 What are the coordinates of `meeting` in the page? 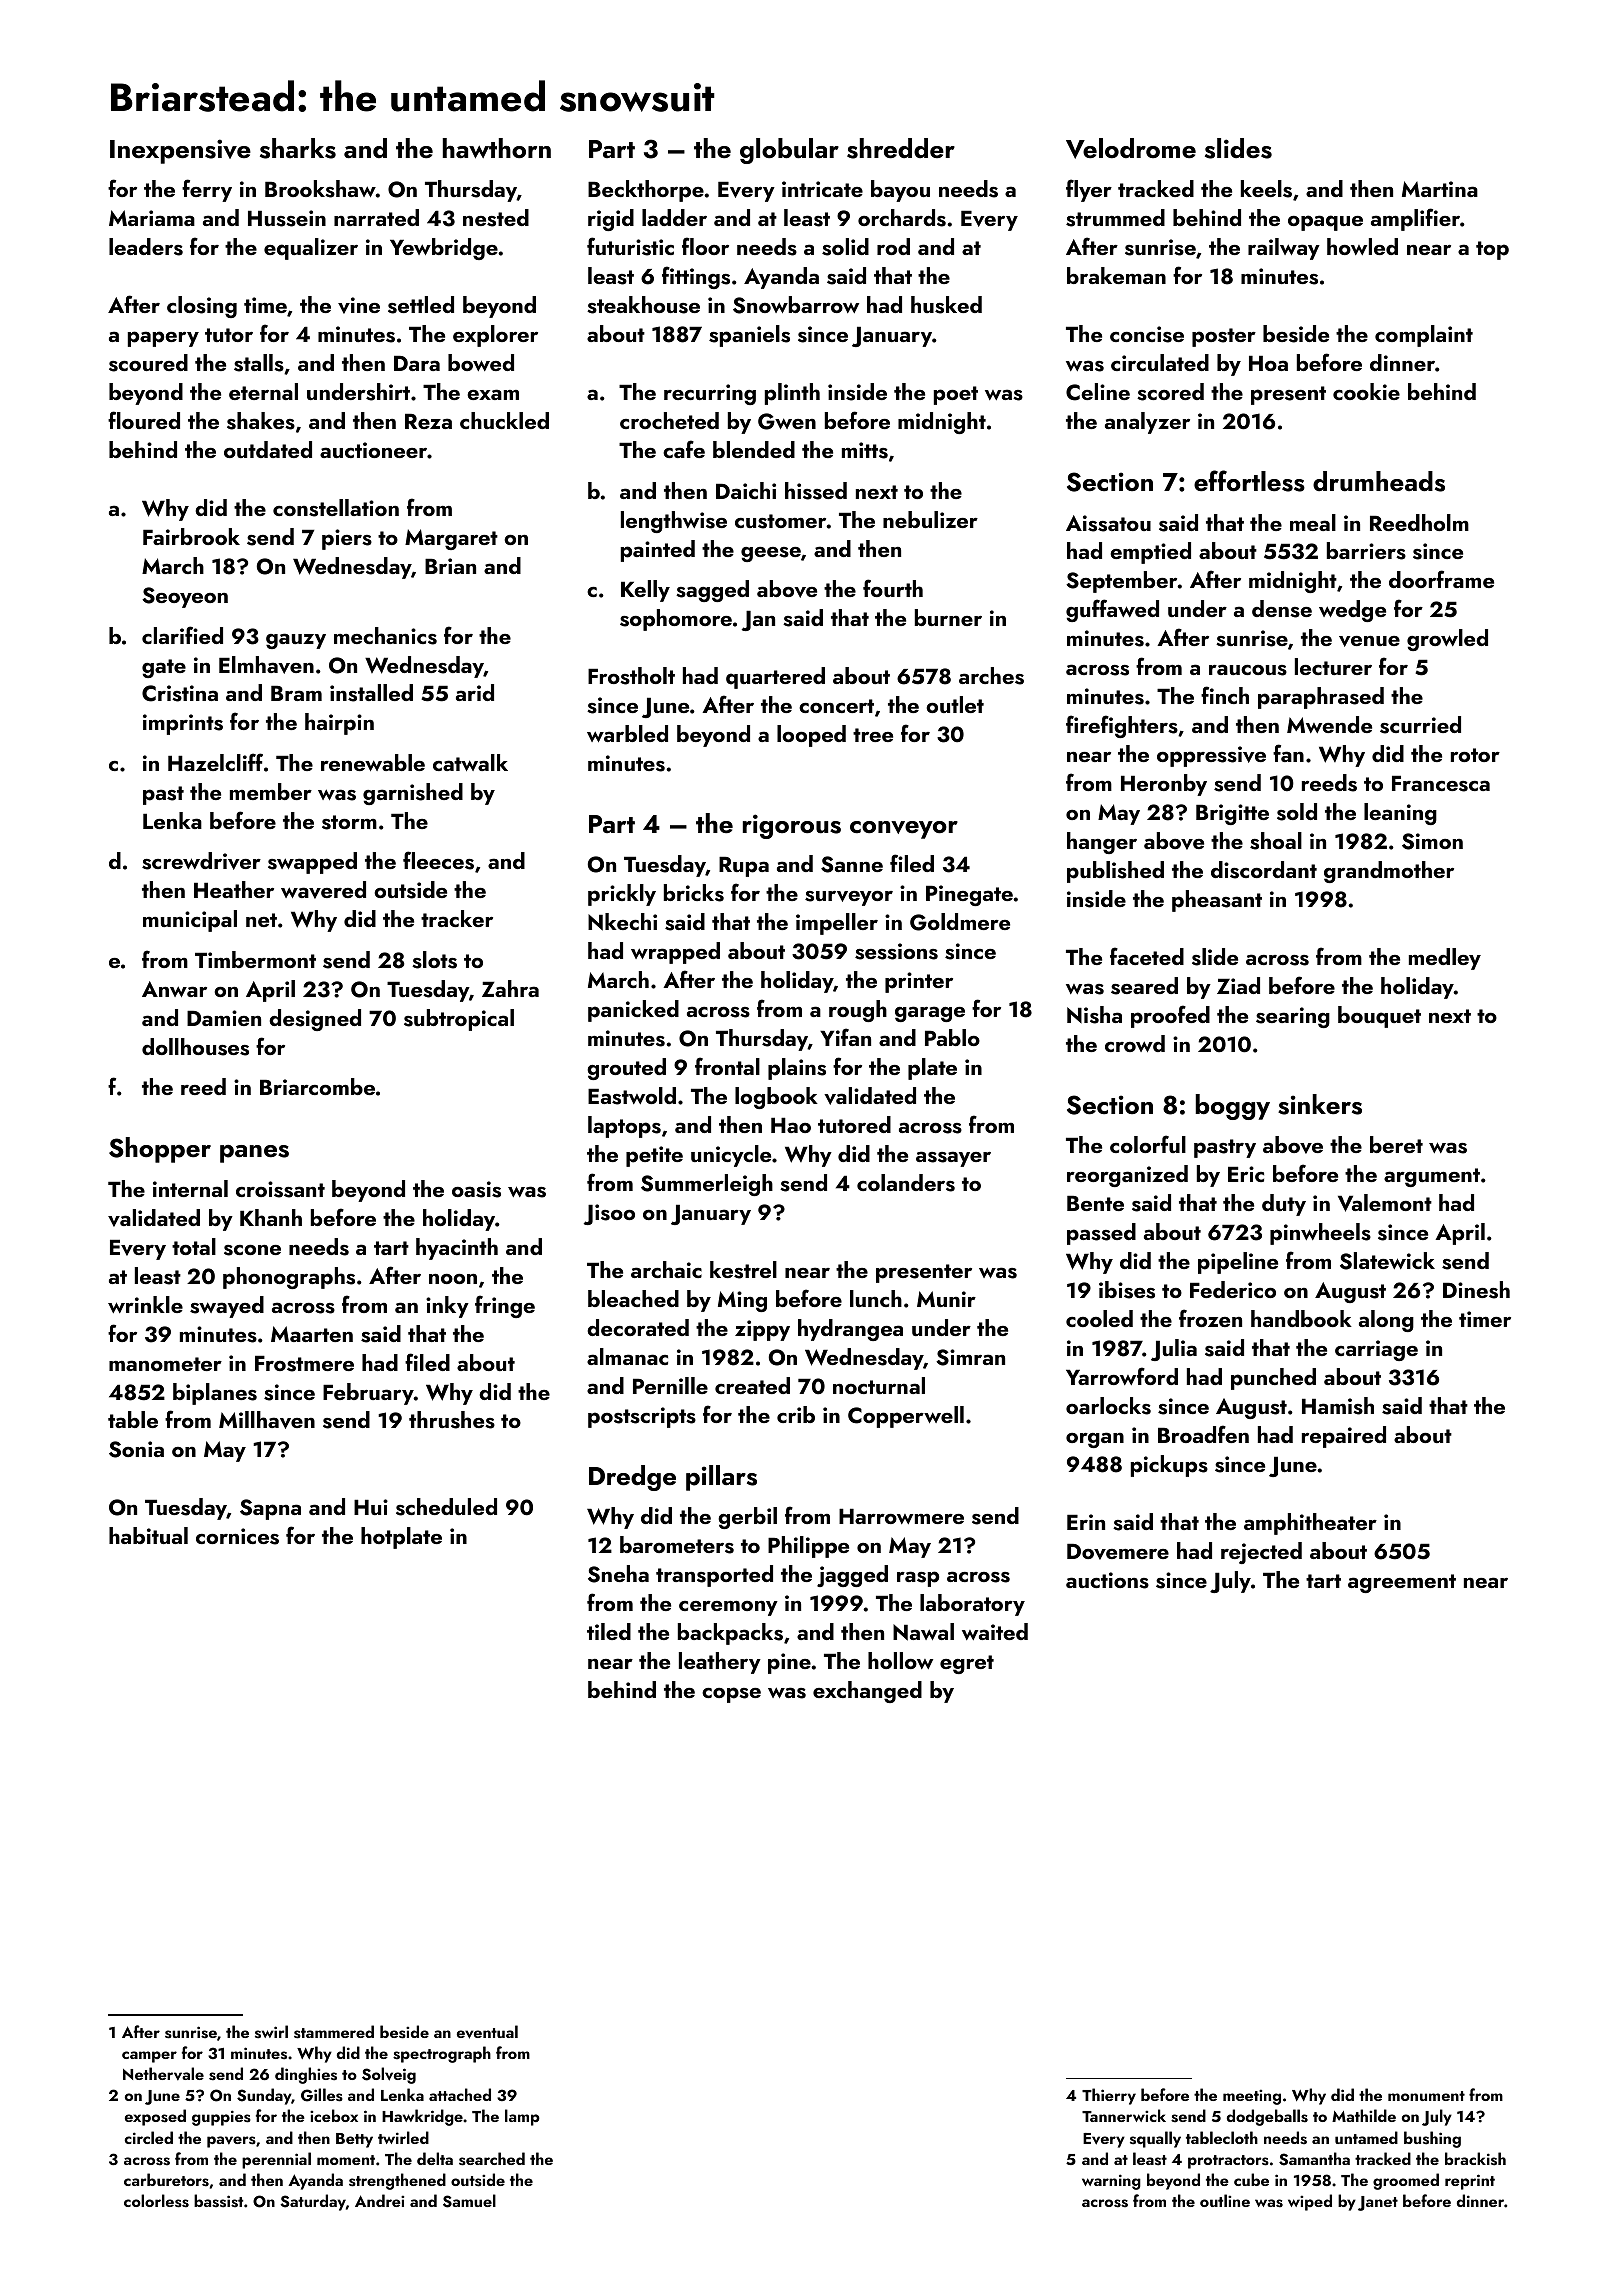 It's located at (1252, 2097).
